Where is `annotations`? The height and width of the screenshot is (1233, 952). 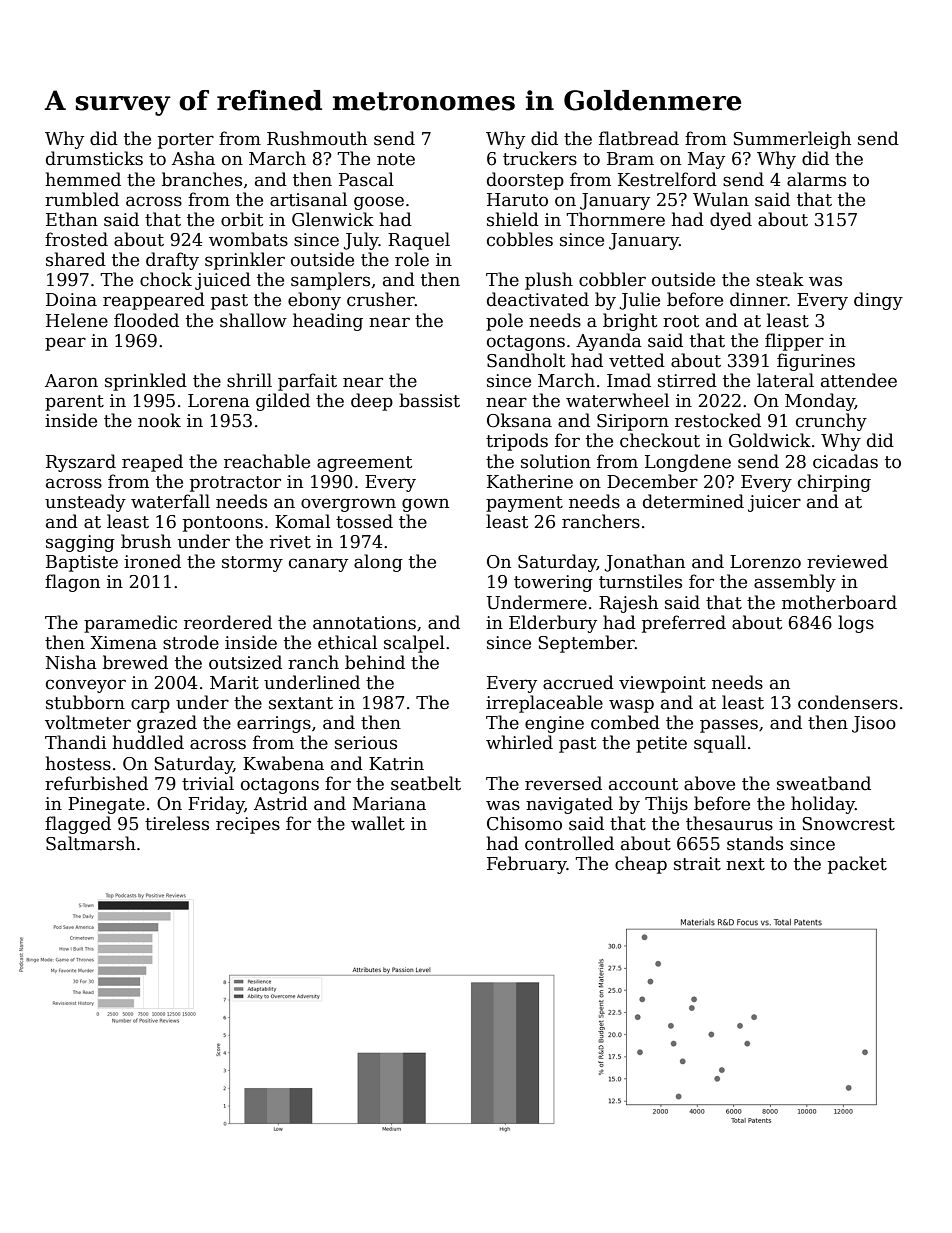
annotations is located at coordinates (364, 623).
